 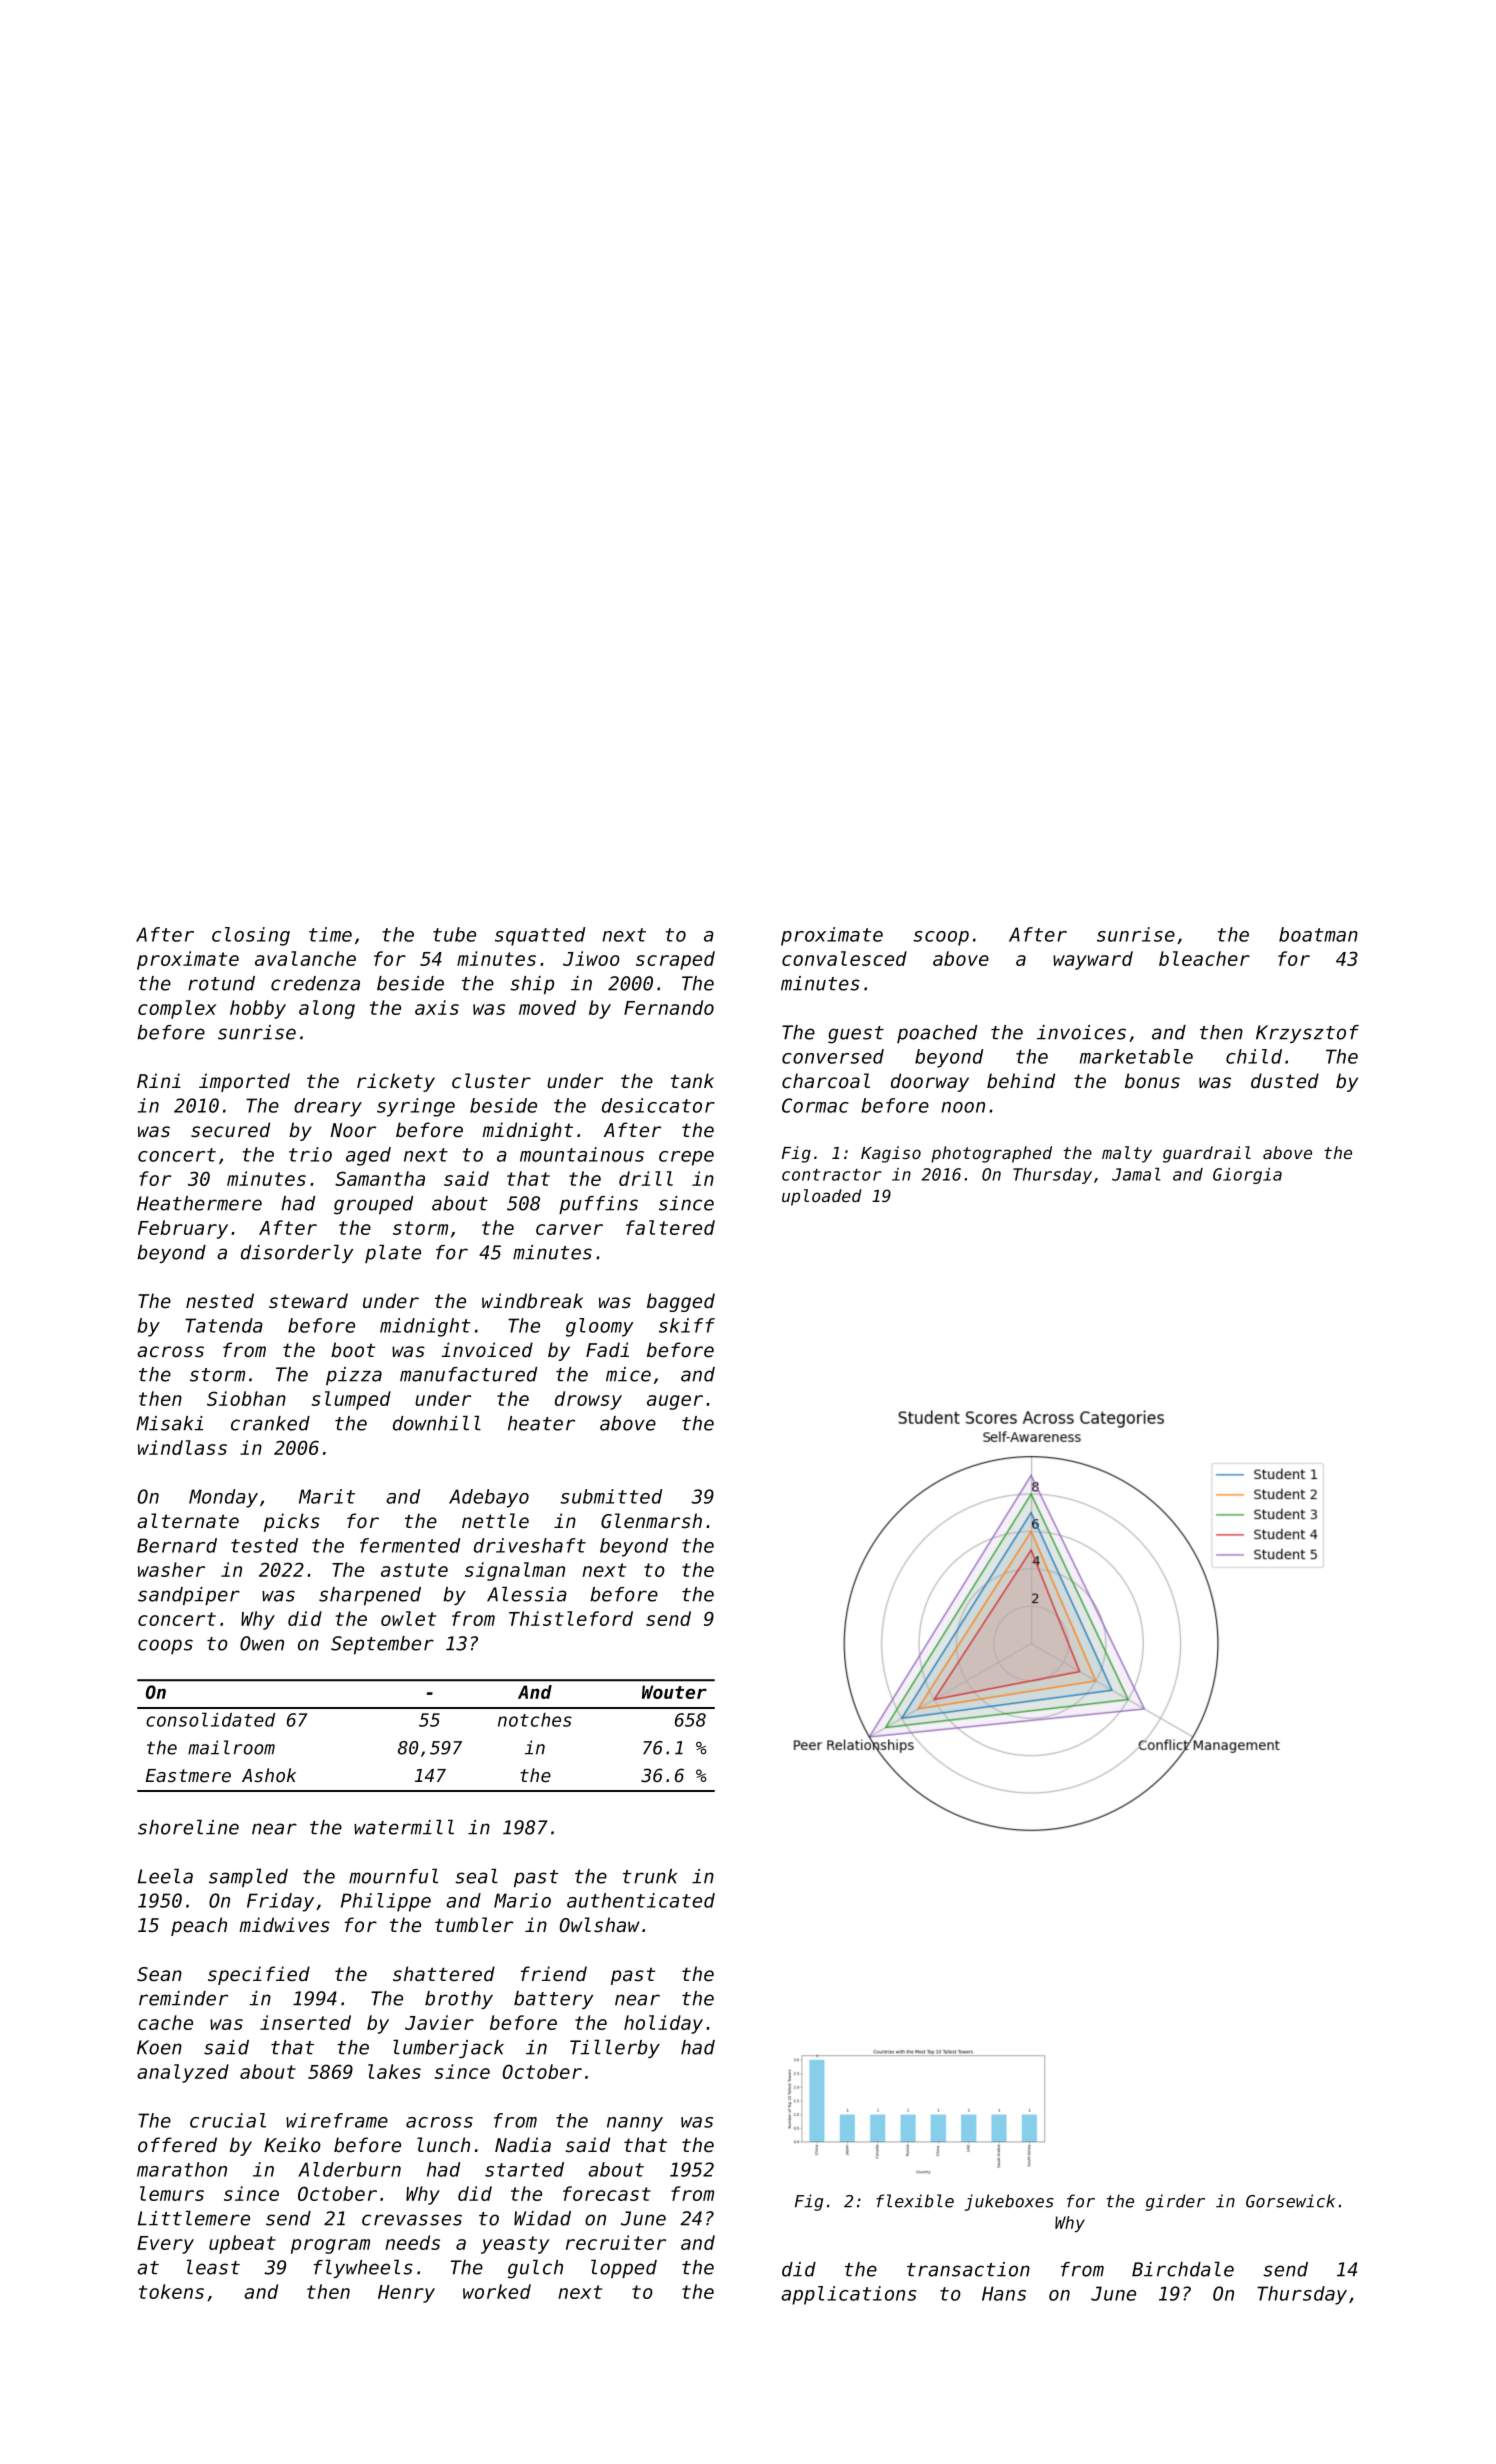 What do you see at coordinates (674, 1692) in the screenshot?
I see `Wouter` at bounding box center [674, 1692].
